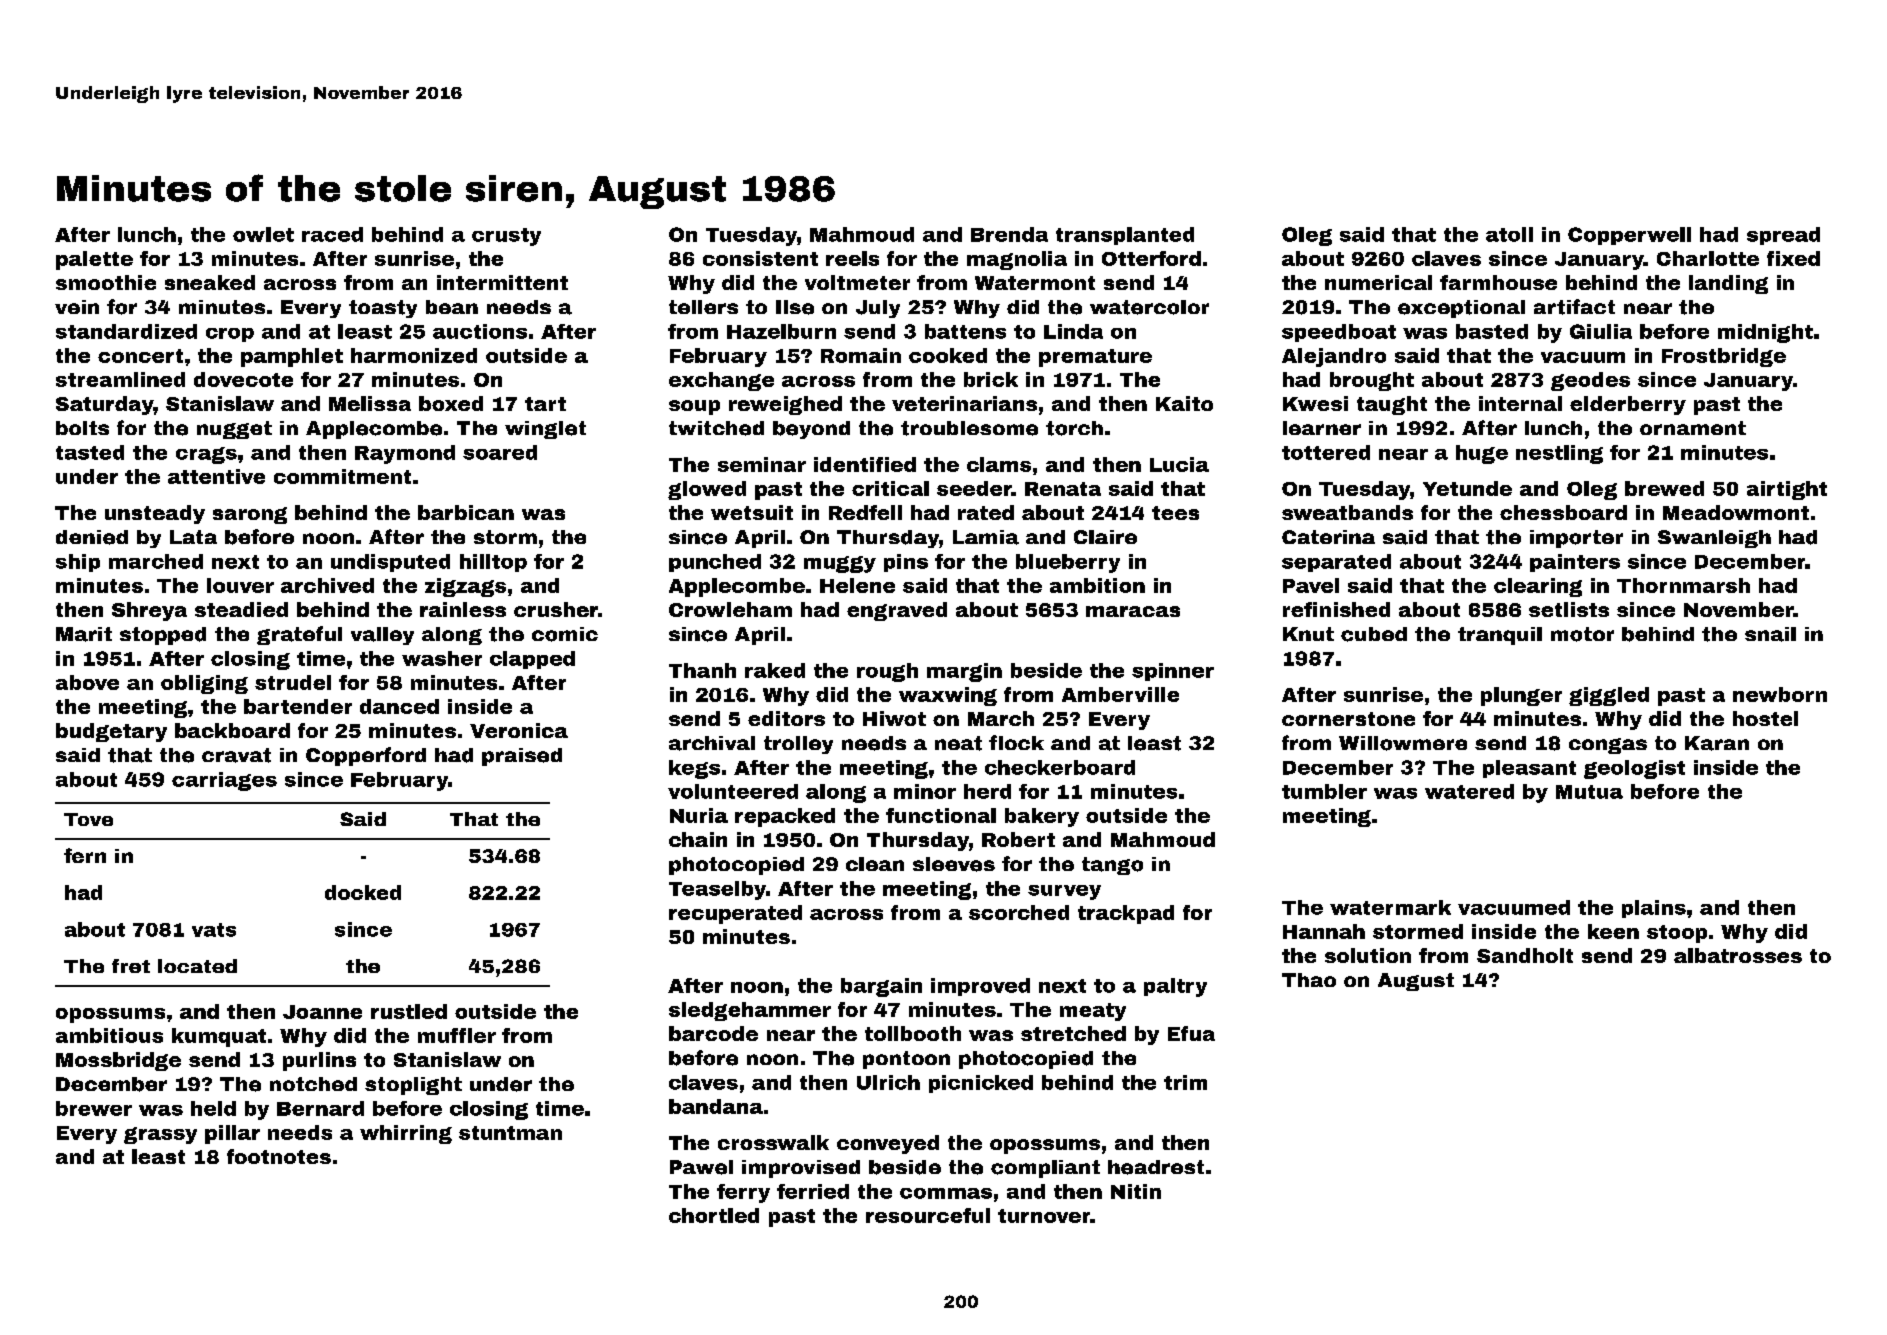 The width and height of the screenshot is (1887, 1335). What do you see at coordinates (1060, 767) in the screenshot?
I see `checkerboard` at bounding box center [1060, 767].
